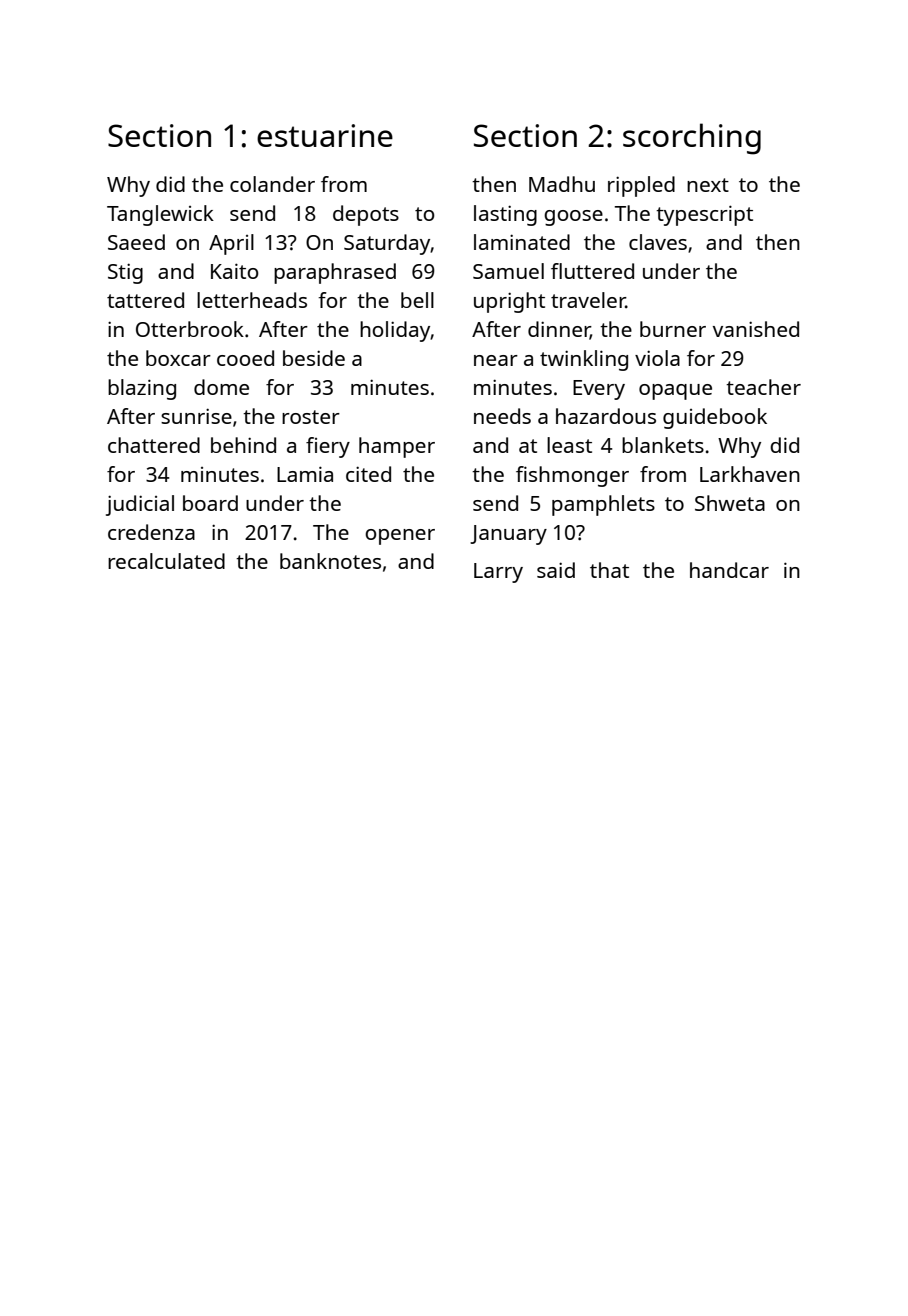  Describe the element at coordinates (400, 537) in the page. I see `opener` at that location.
